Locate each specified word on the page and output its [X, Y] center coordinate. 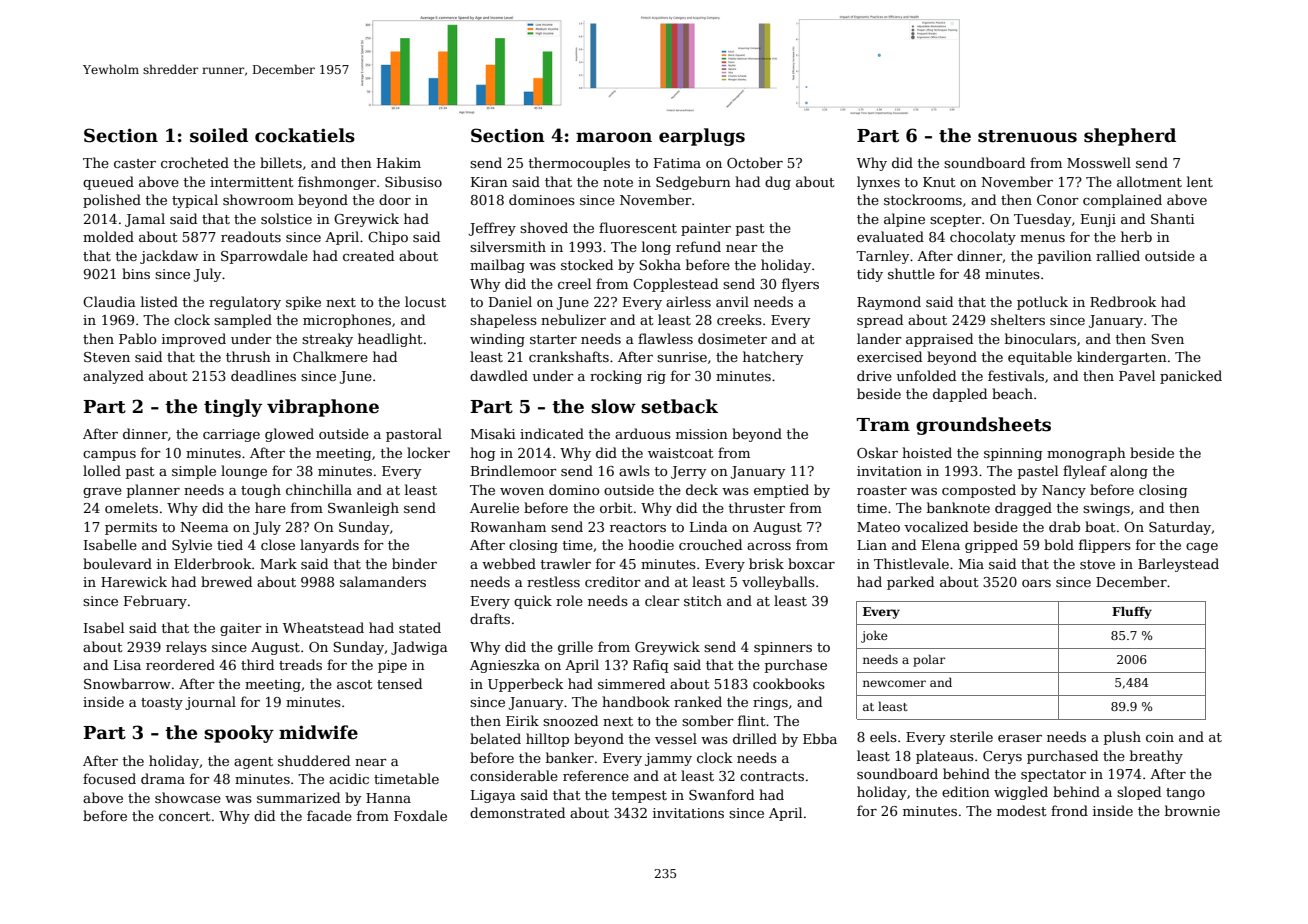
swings [1106, 509]
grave [102, 493]
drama [163, 778]
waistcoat [681, 453]
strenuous [1027, 136]
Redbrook [1123, 301]
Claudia [109, 301]
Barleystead [1178, 565]
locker [428, 452]
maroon [614, 137]
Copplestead [675, 285]
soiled [219, 135]
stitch [703, 600]
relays [186, 648]
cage [1202, 548]
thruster [757, 507]
